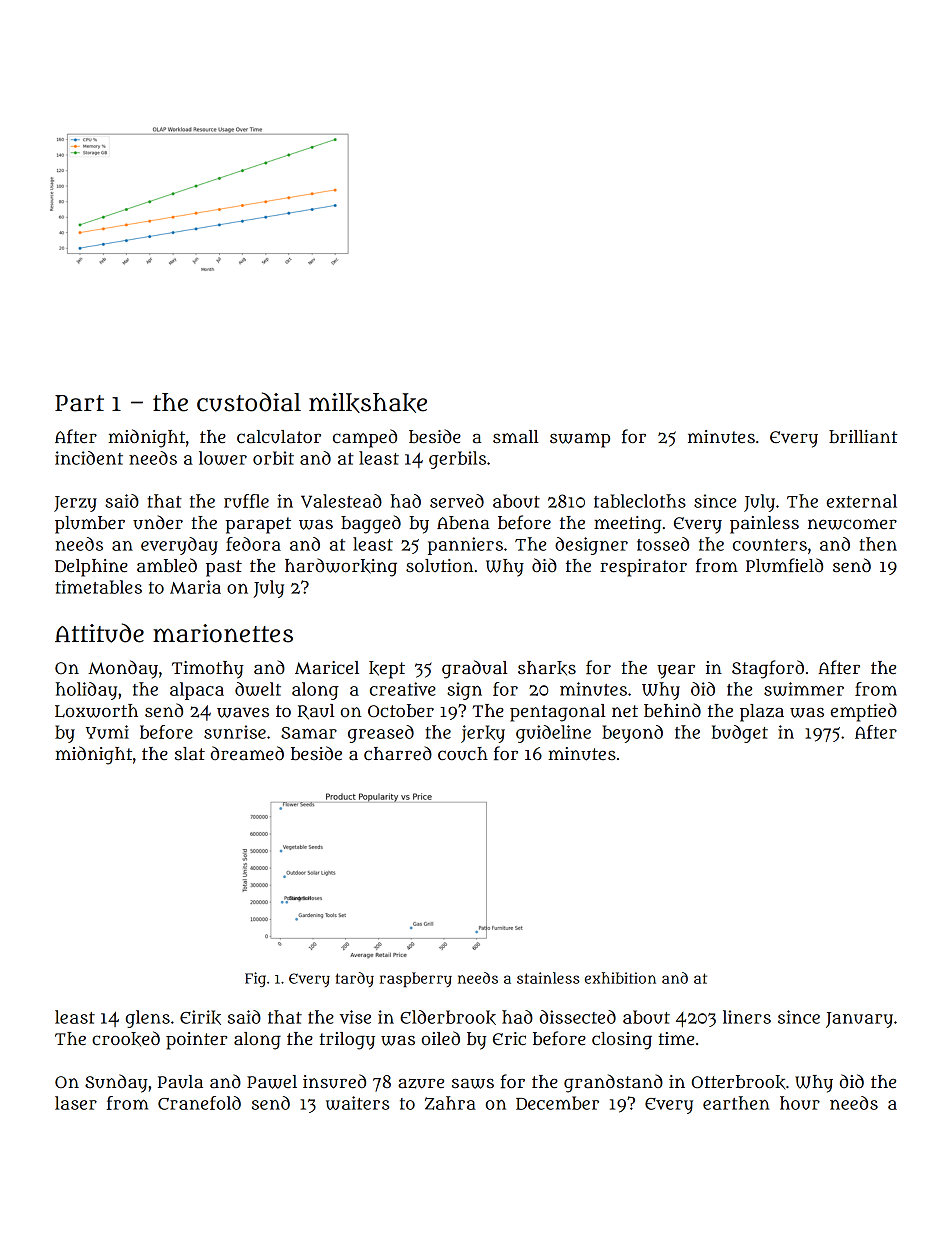  Describe the element at coordinates (387, 670) in the screenshot. I see `kept` at that location.
